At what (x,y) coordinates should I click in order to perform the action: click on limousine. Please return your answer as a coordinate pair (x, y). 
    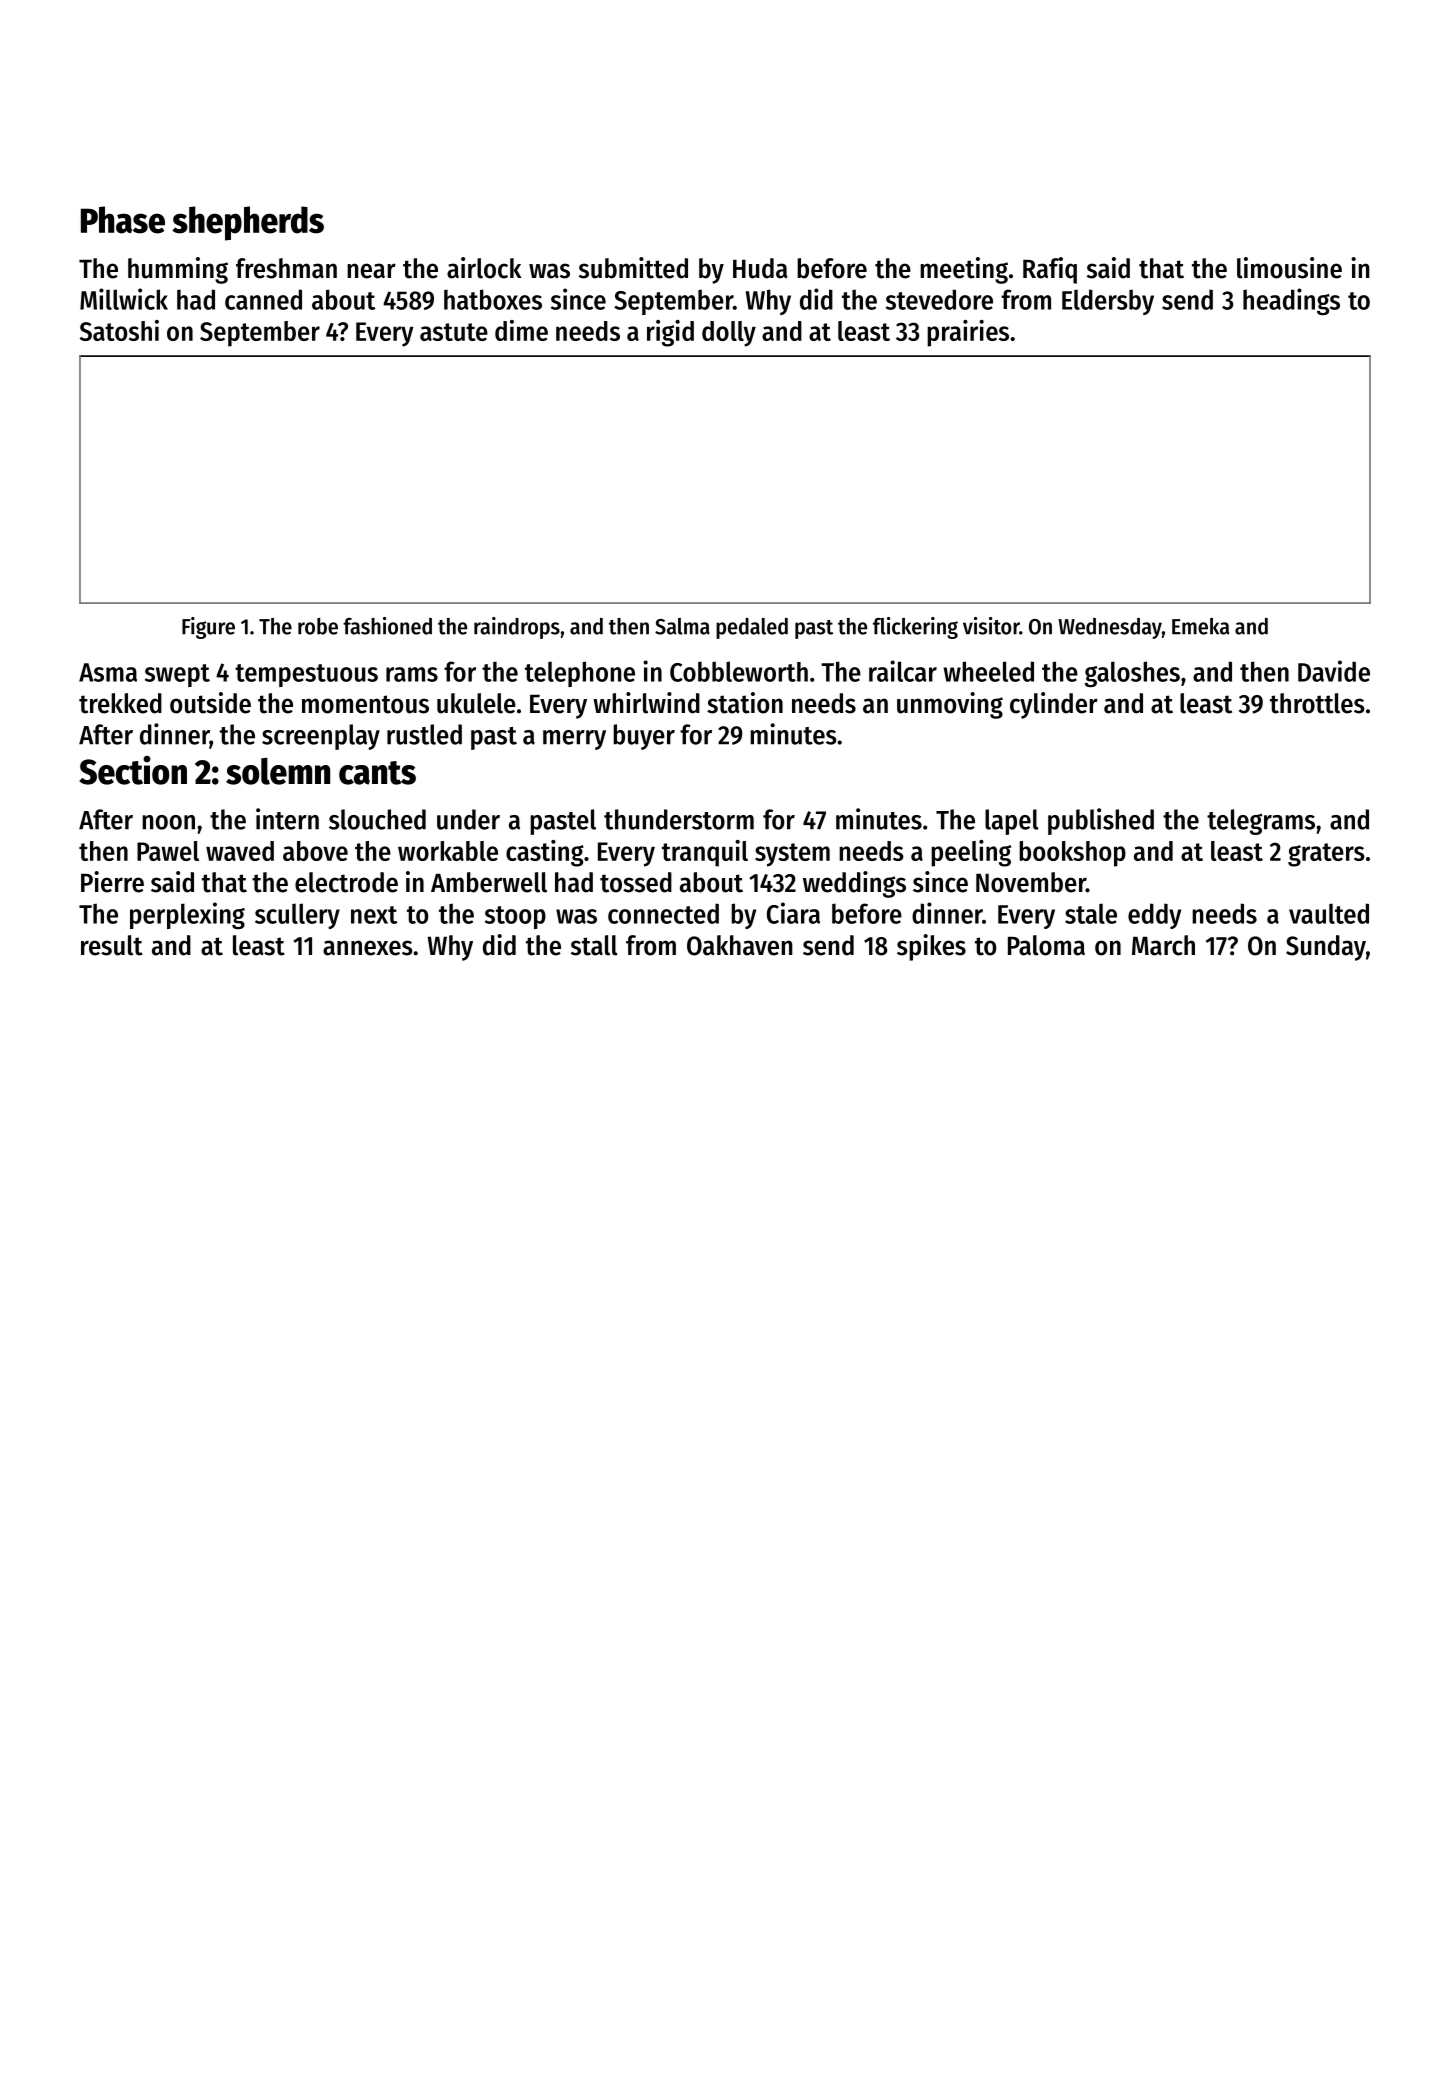
    Looking at the image, I should click on (1289, 268).
